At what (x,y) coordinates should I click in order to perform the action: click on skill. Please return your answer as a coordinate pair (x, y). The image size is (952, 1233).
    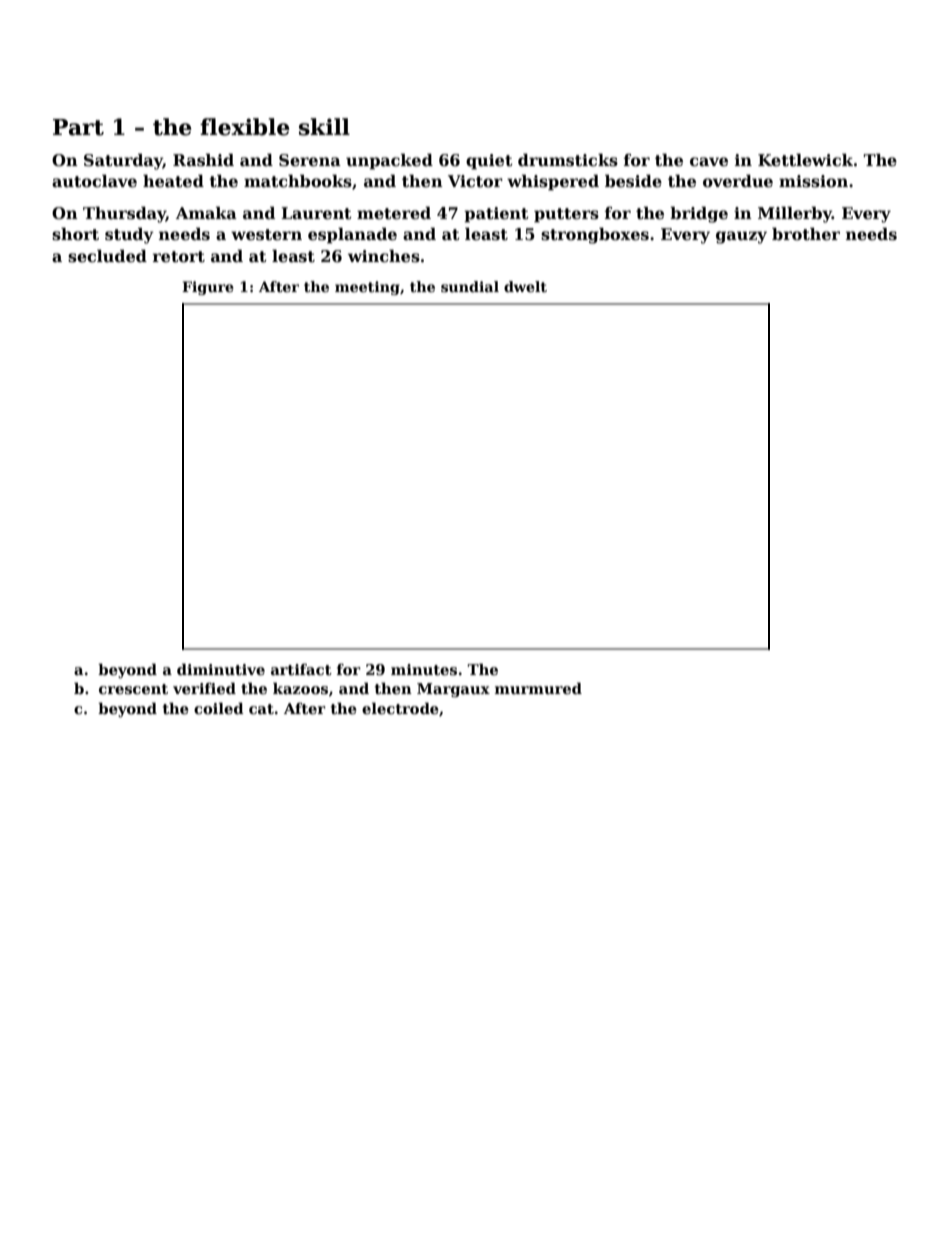
    Looking at the image, I should click on (324, 127).
